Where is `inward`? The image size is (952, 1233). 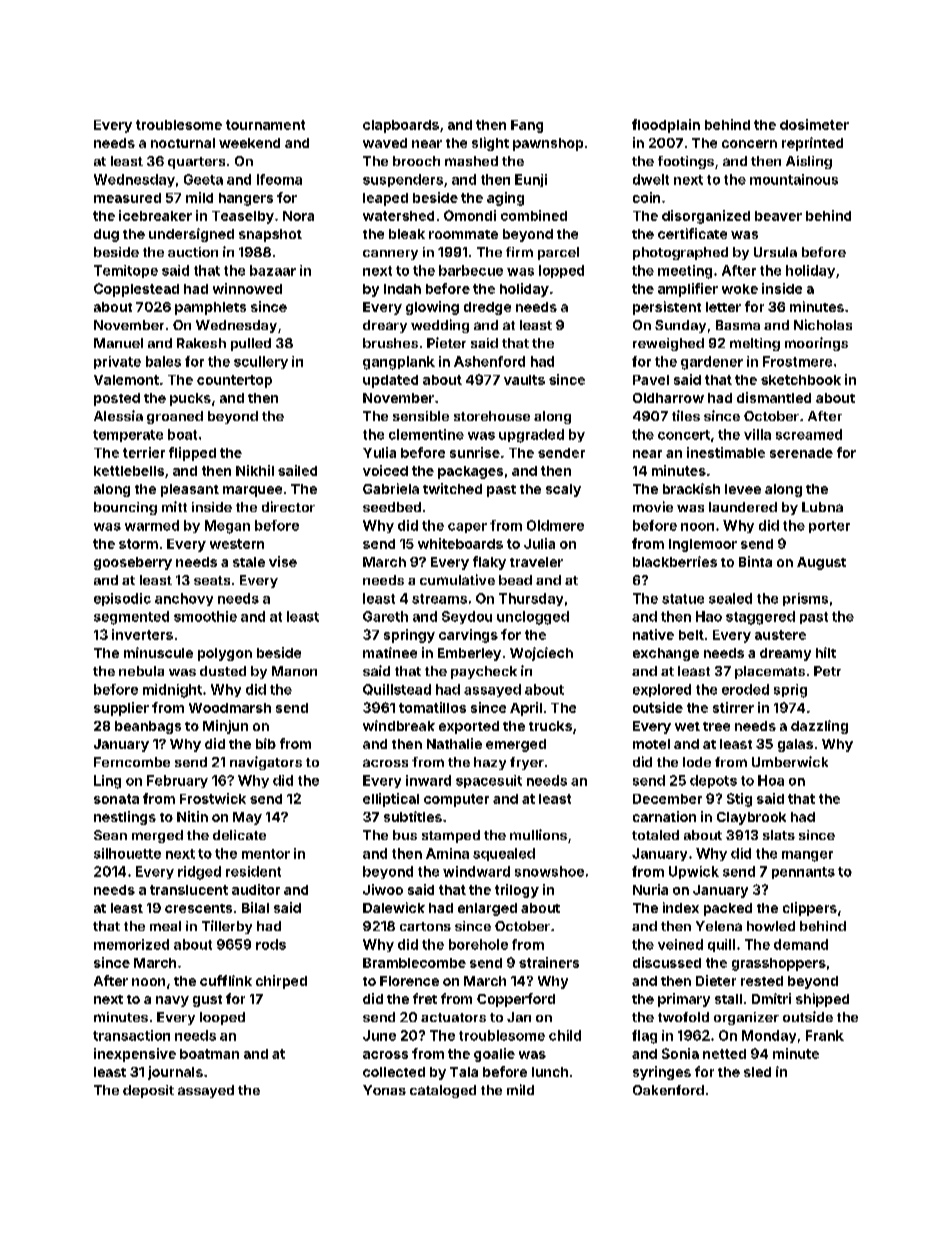
inward is located at coordinates (428, 780).
